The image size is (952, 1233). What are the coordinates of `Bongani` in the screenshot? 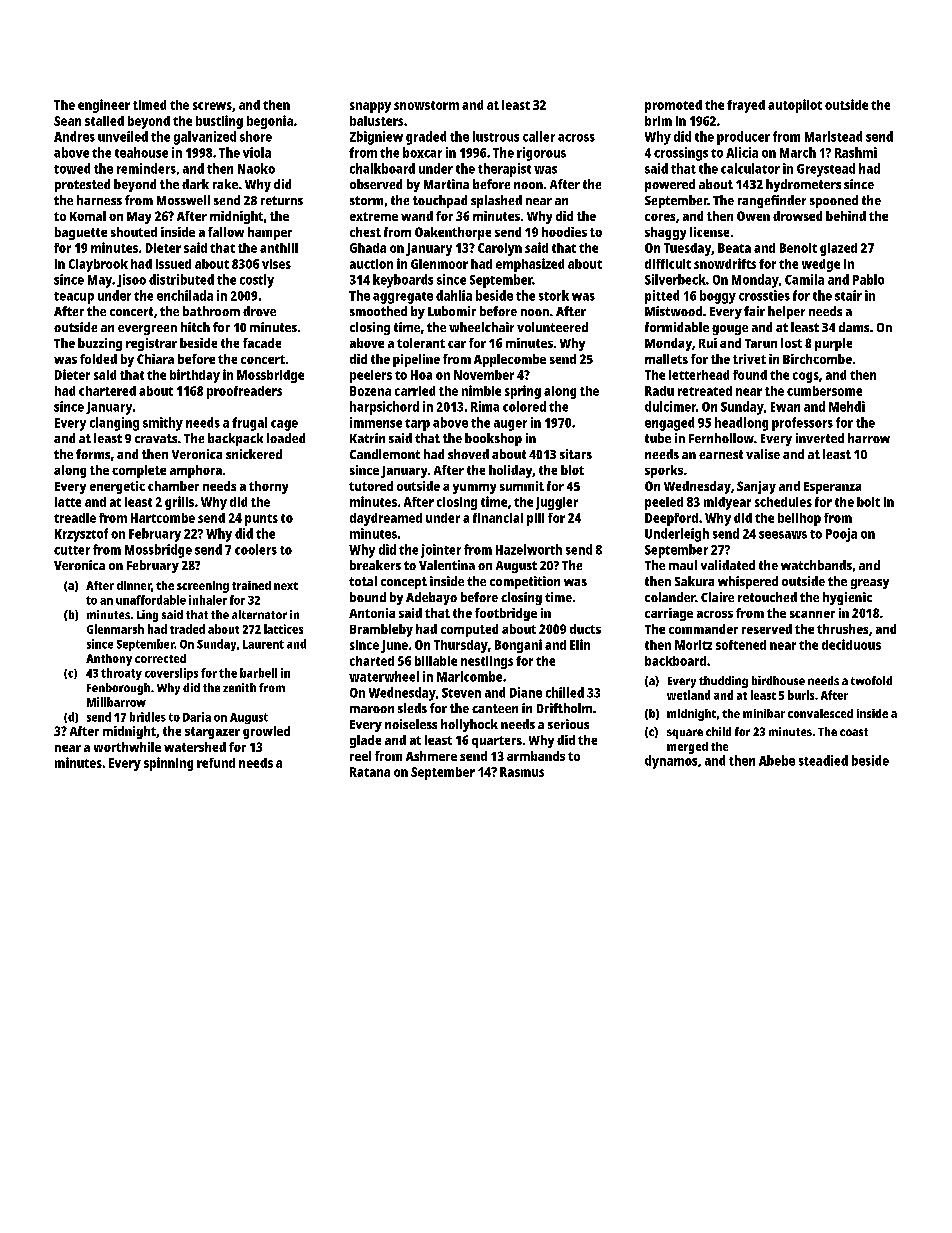 It's located at (518, 646).
